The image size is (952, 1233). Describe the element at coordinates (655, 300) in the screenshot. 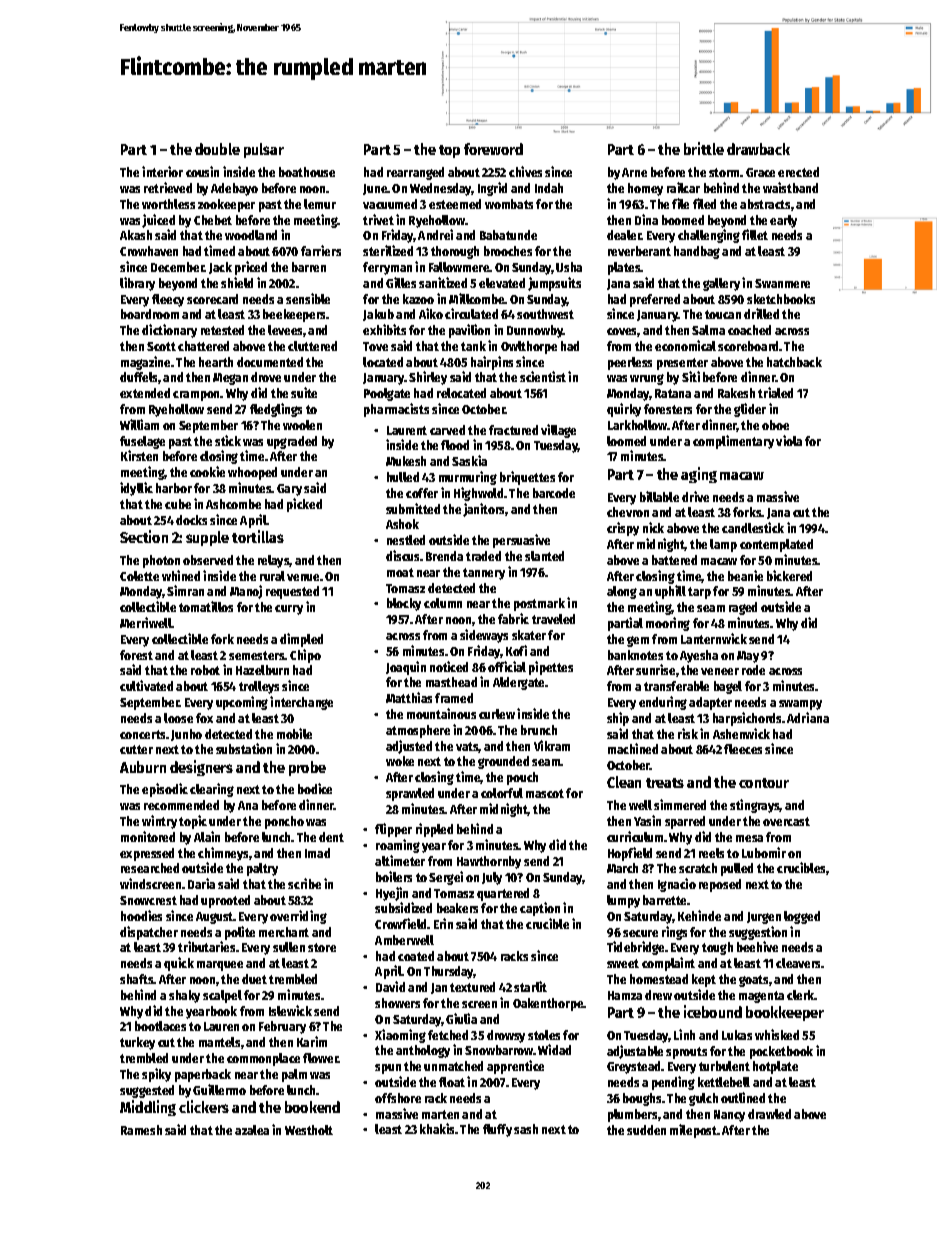

I see `preferred` at that location.
